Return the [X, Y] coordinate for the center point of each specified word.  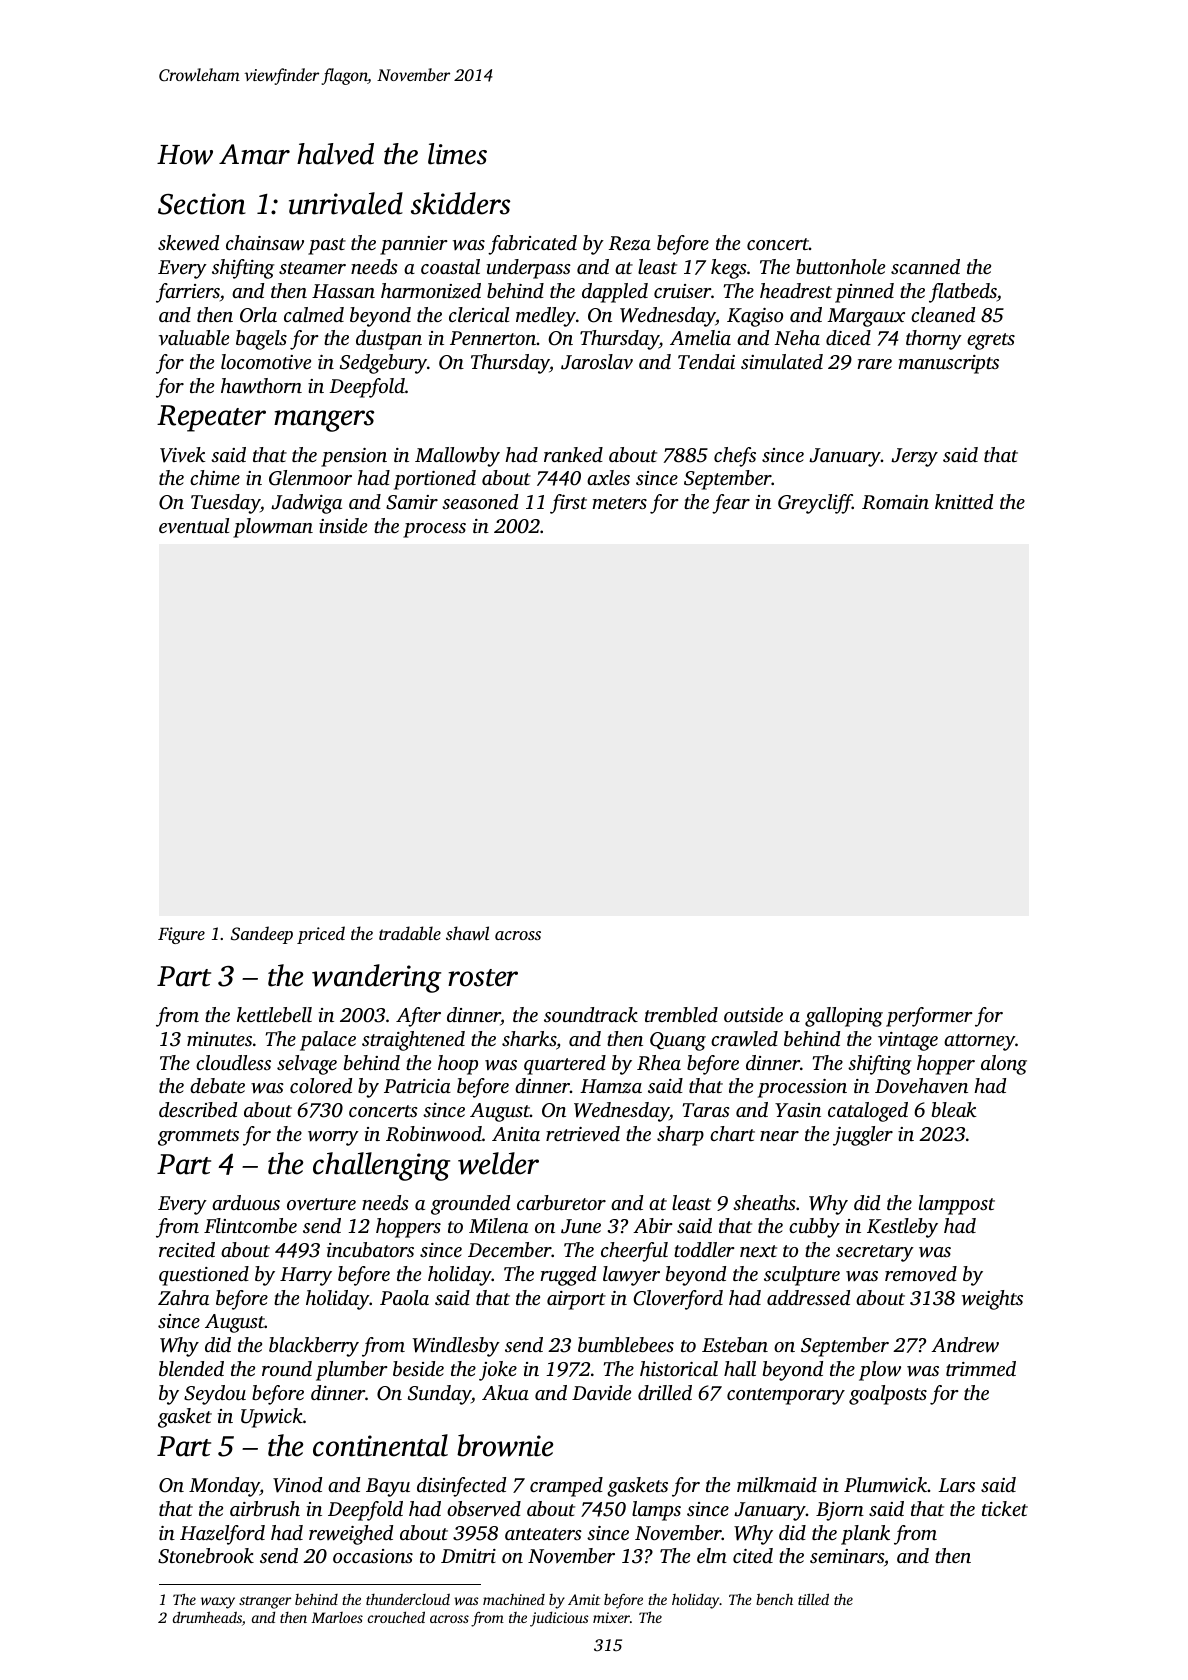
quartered [565, 1065]
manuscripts [948, 364]
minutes [219, 1039]
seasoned [480, 501]
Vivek [183, 455]
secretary [875, 1253]
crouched [396, 1617]
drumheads [207, 1617]
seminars [847, 1556]
